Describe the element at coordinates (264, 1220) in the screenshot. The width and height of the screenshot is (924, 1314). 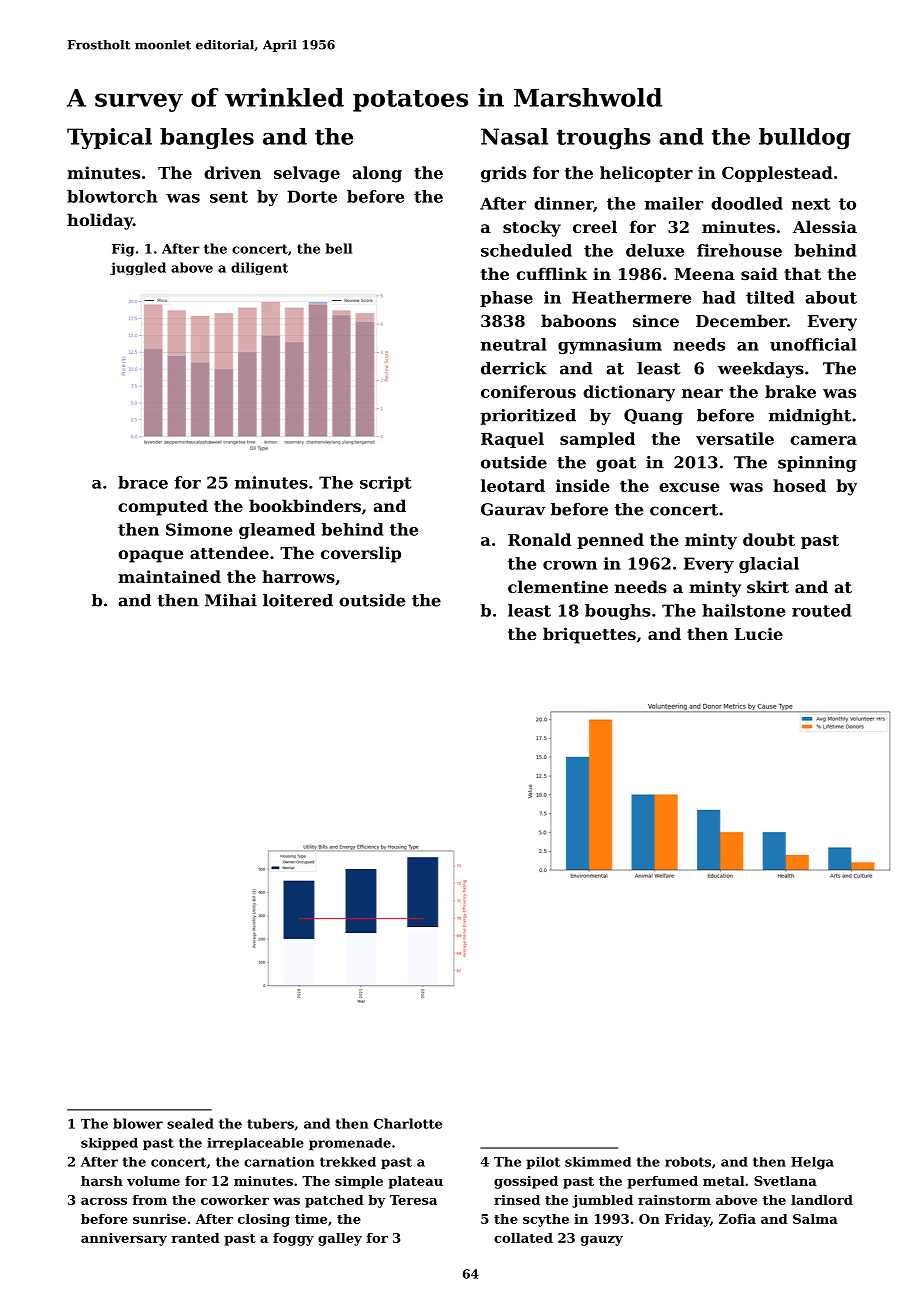
I see `closing` at that location.
